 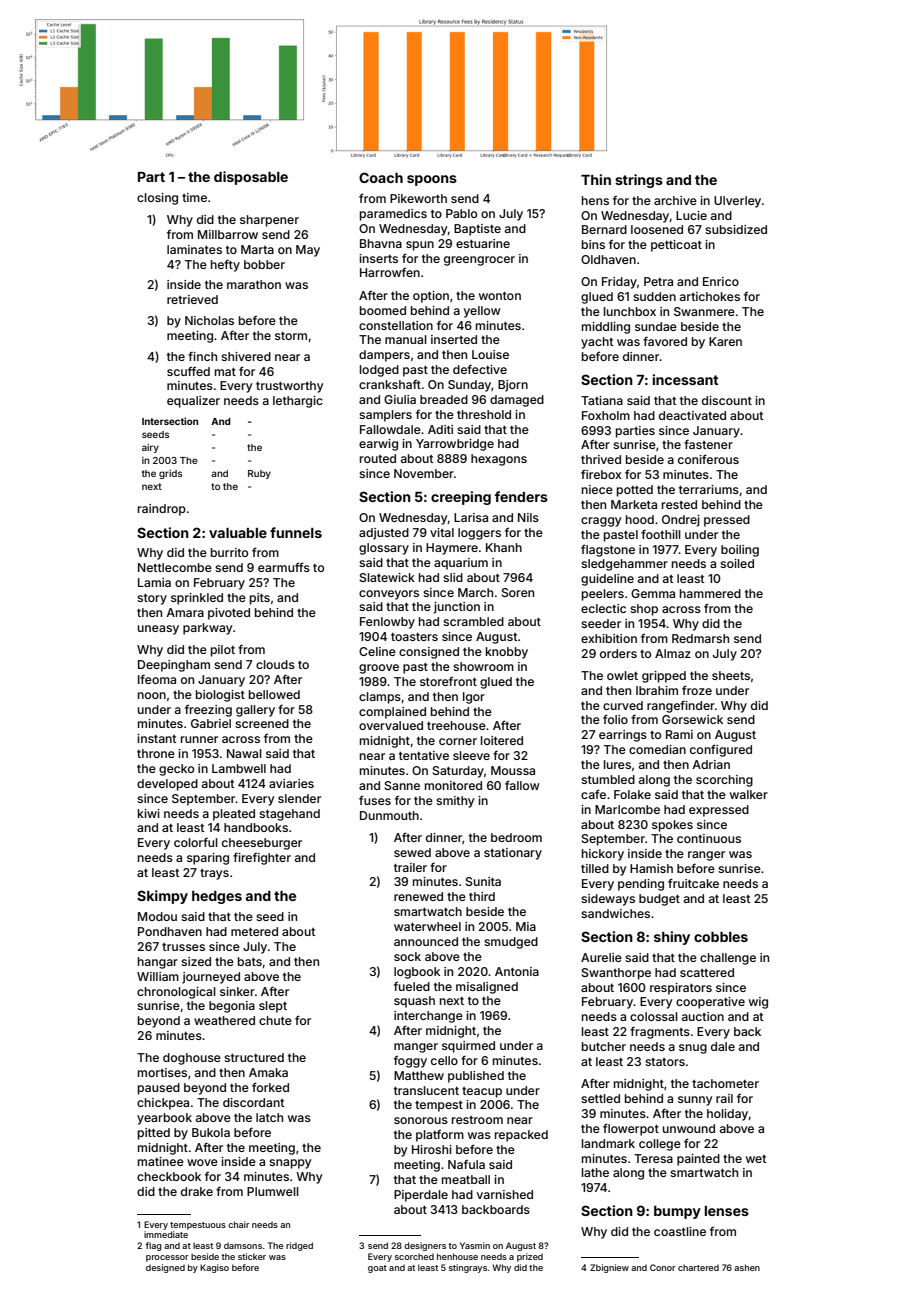 I want to click on Gorsewick, so click(x=692, y=719).
